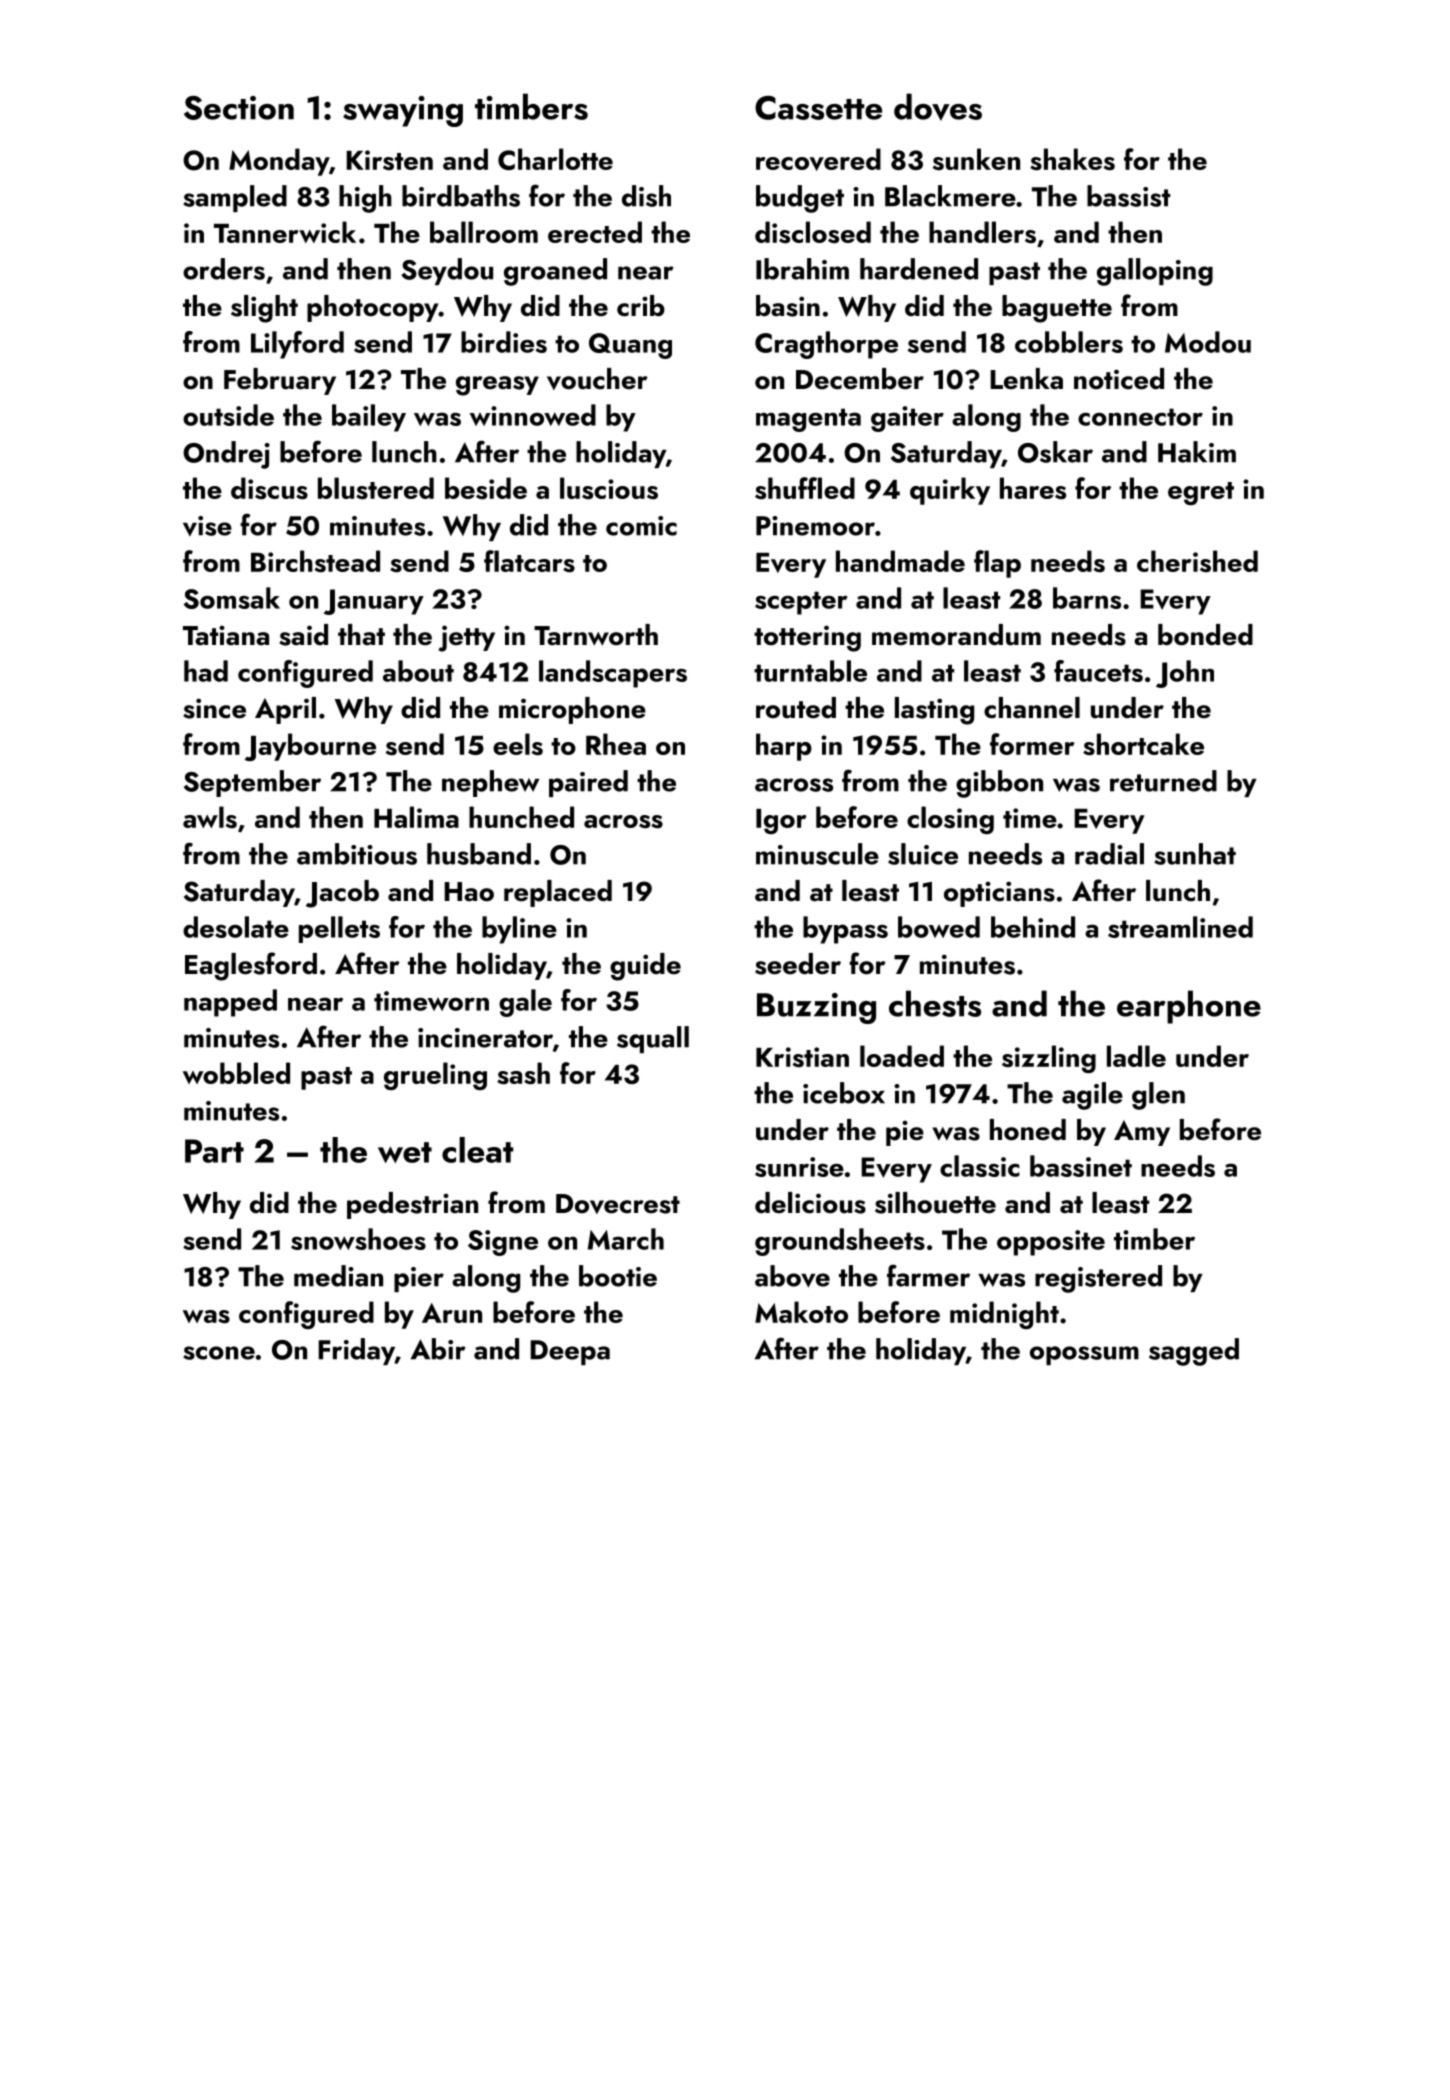 This screenshot has width=1450, height=2100. Describe the element at coordinates (219, 1353) in the screenshot. I see `scone` at that location.
